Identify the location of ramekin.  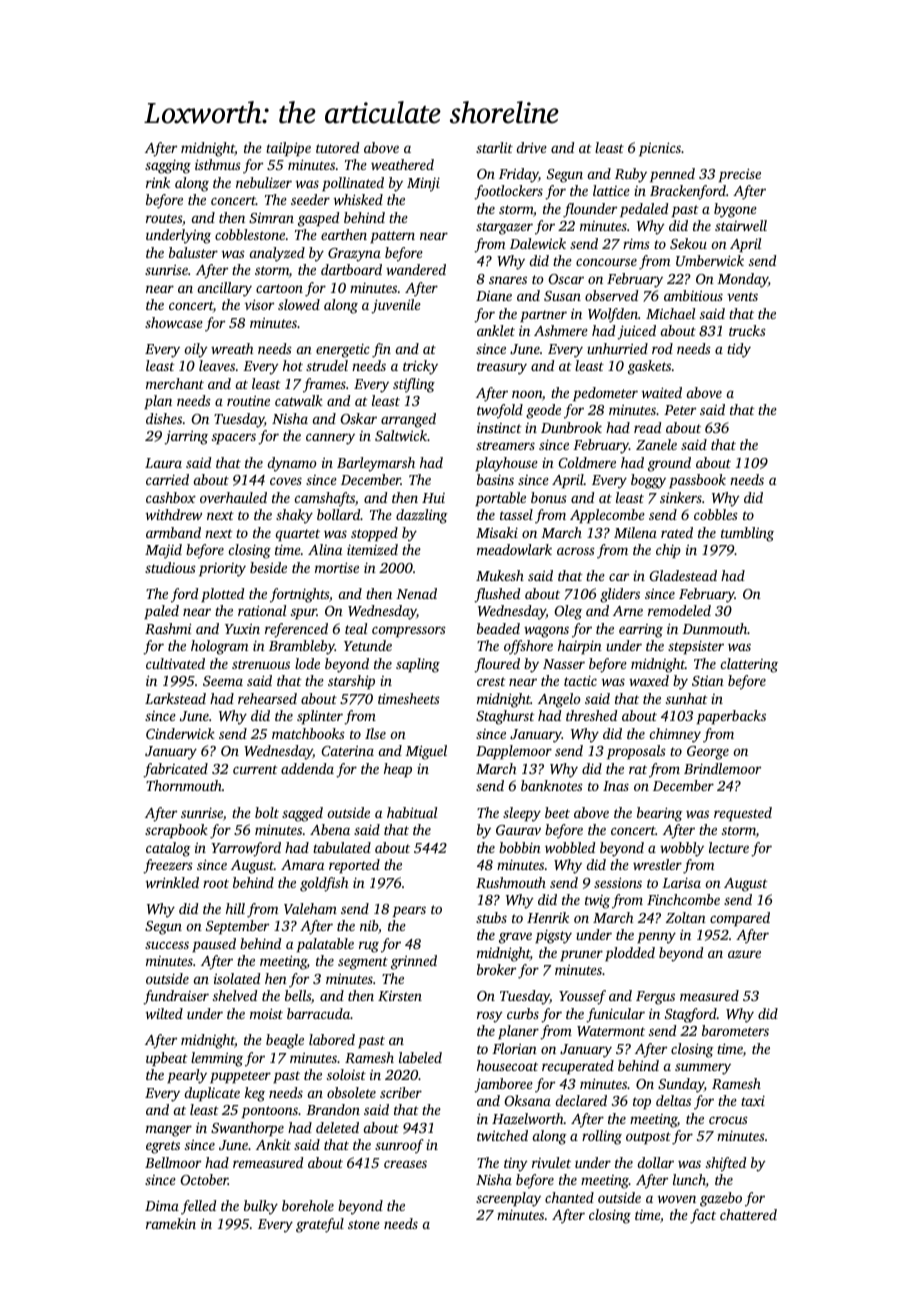
(171, 1223).
